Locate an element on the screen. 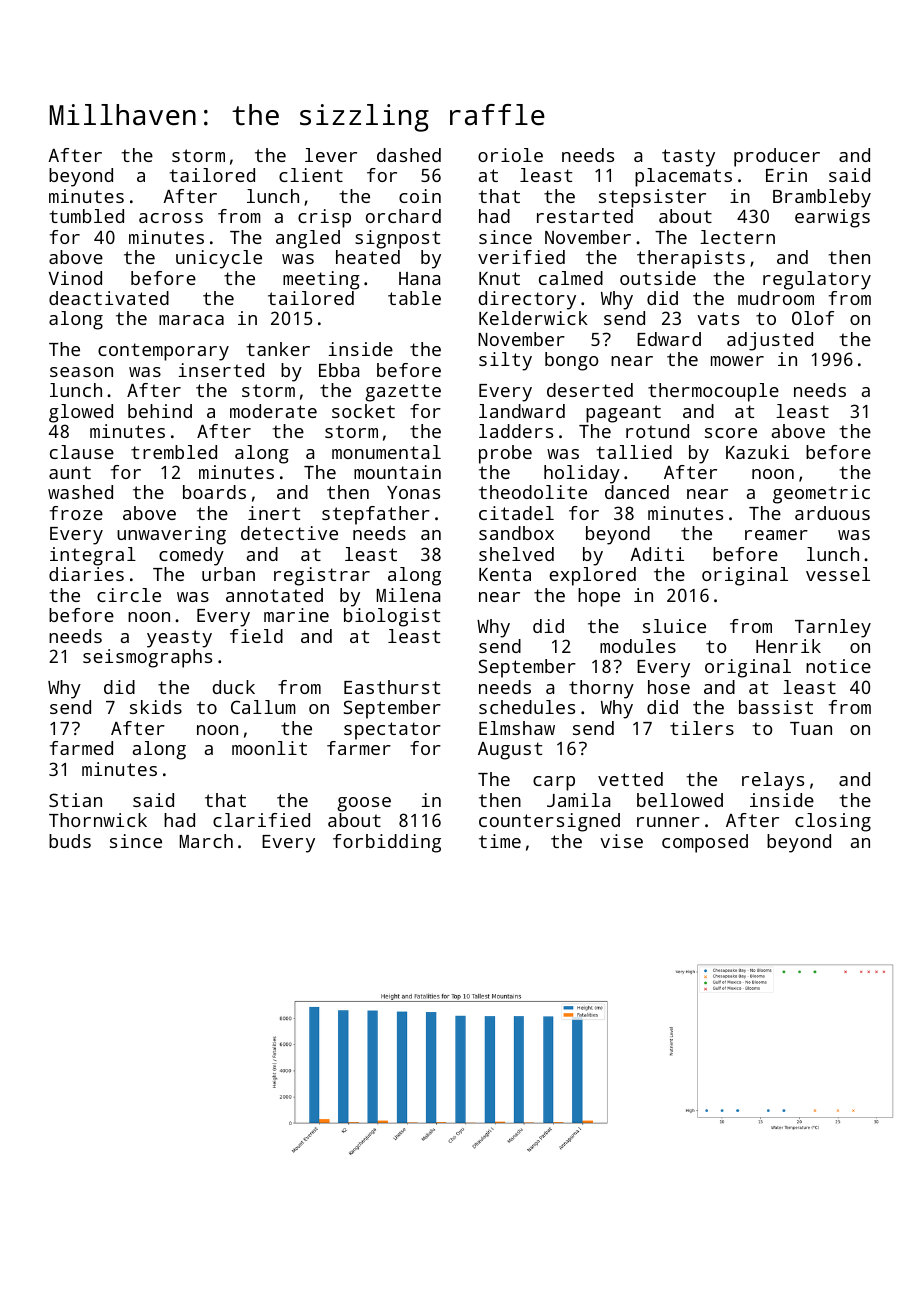  arduous is located at coordinates (832, 513).
